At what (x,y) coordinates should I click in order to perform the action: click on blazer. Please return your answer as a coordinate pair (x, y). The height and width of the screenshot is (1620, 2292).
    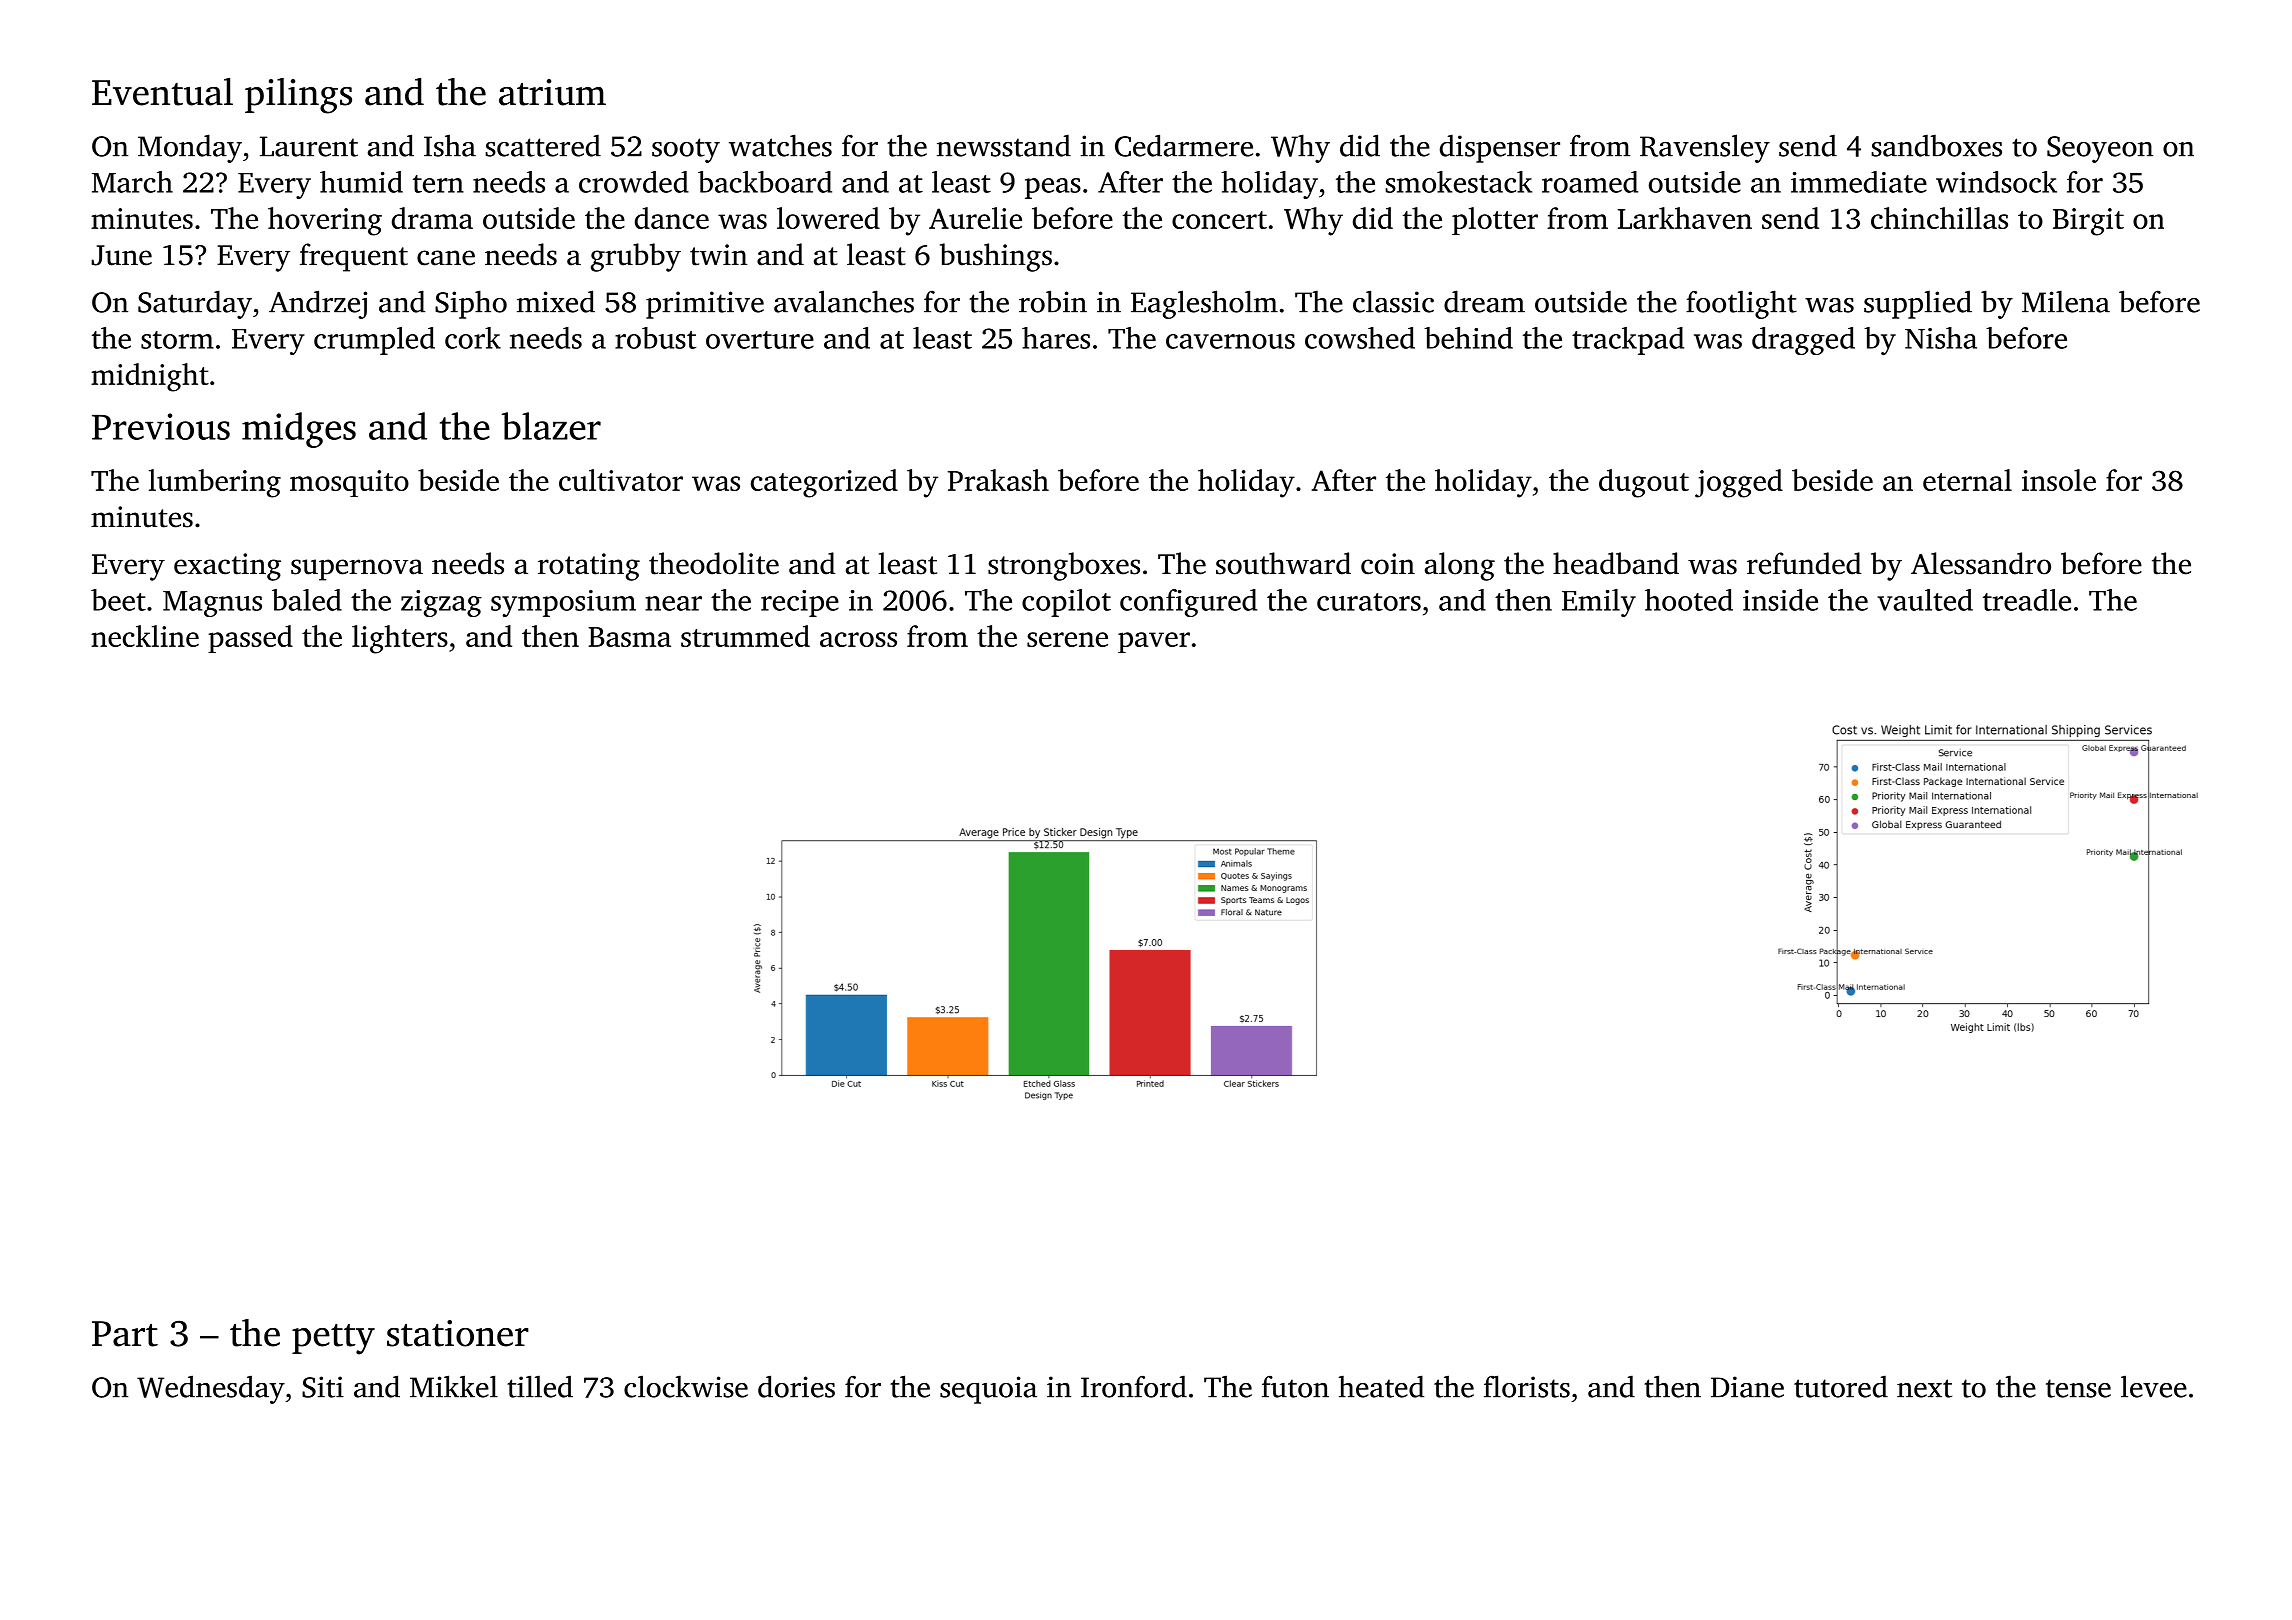
    Looking at the image, I should click on (551, 426).
